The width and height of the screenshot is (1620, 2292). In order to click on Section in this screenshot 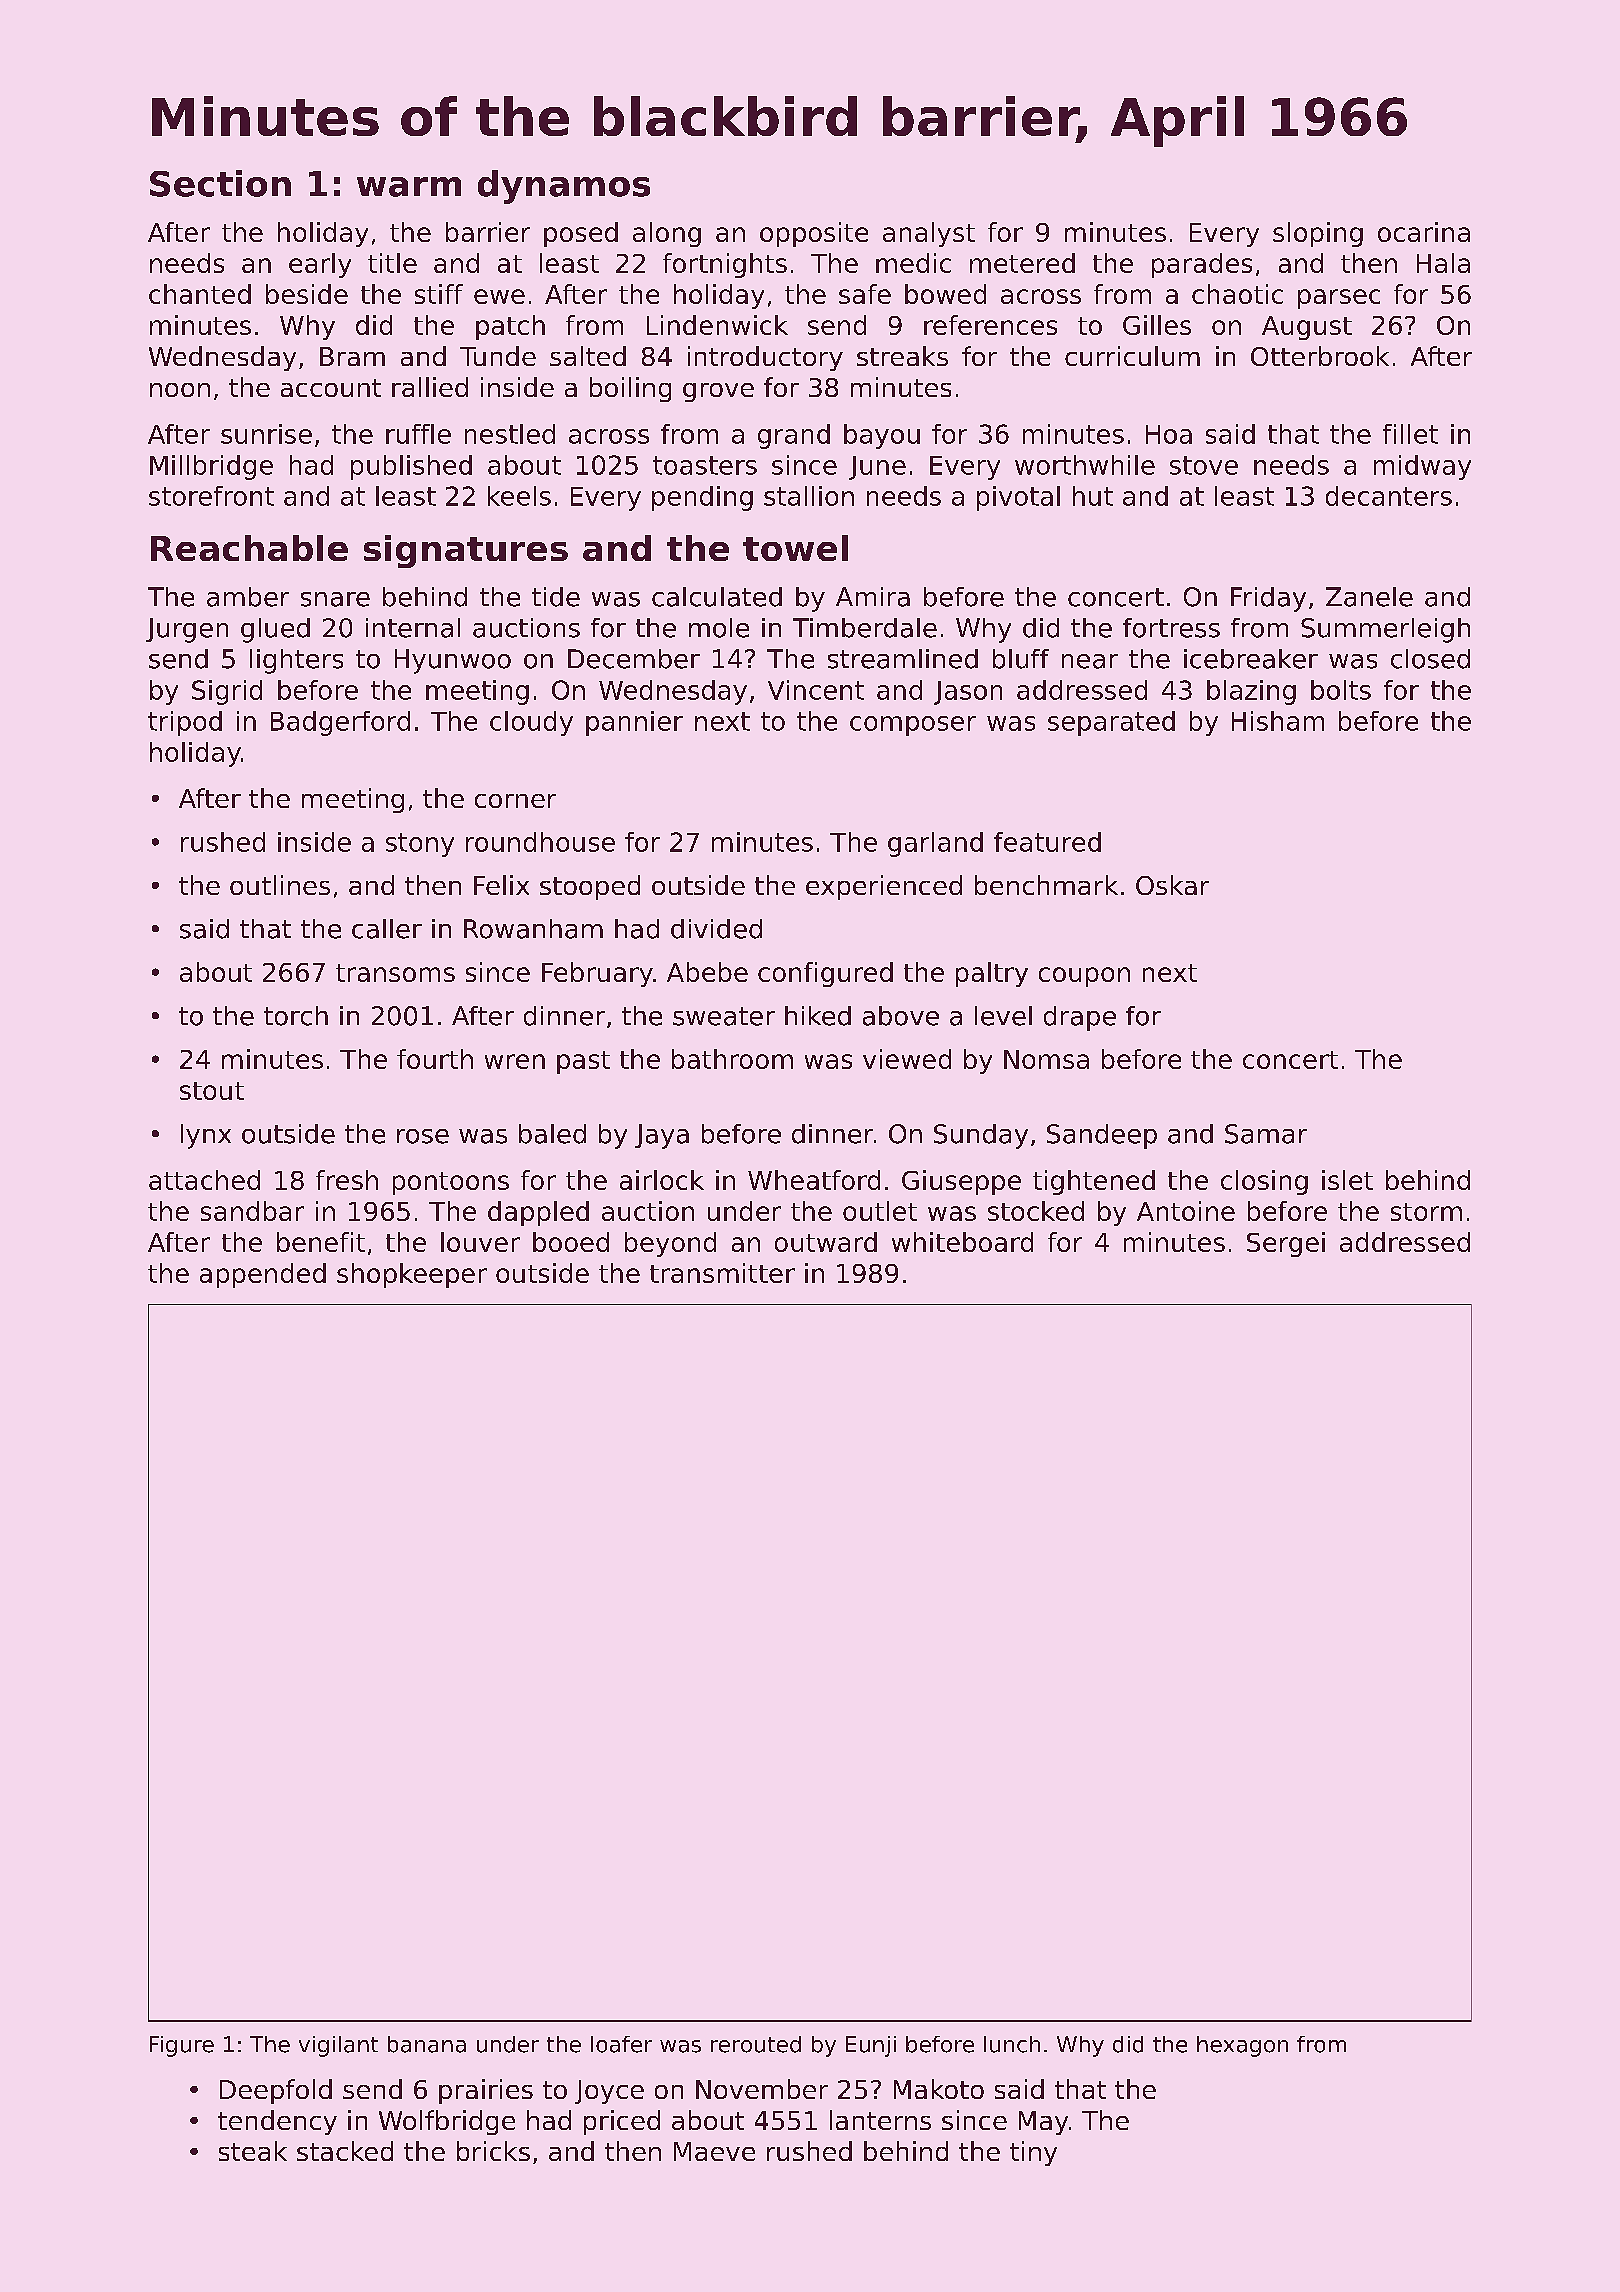, I will do `click(220, 183)`.
